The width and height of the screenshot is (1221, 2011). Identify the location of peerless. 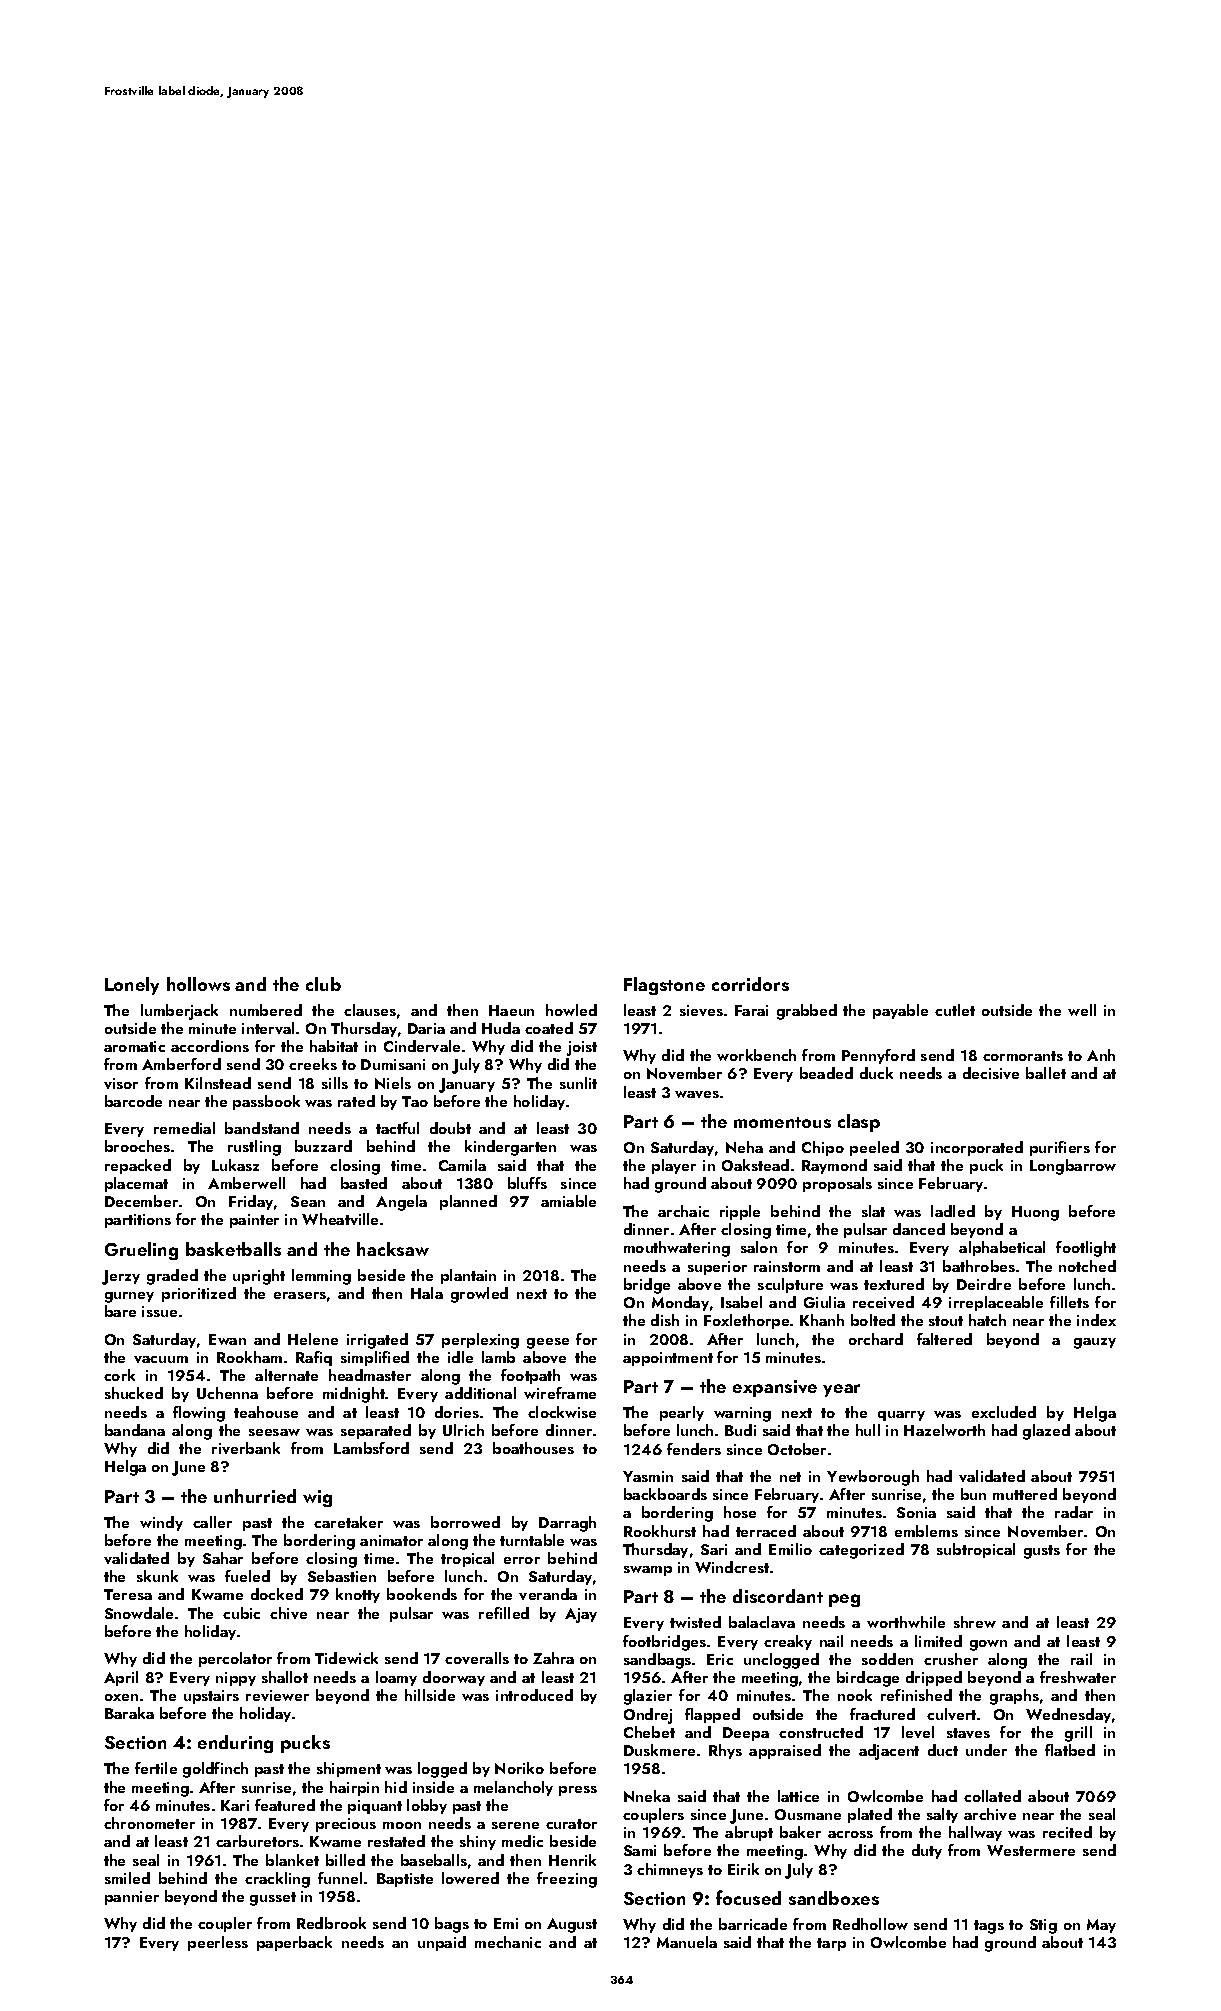
(218, 1943).
